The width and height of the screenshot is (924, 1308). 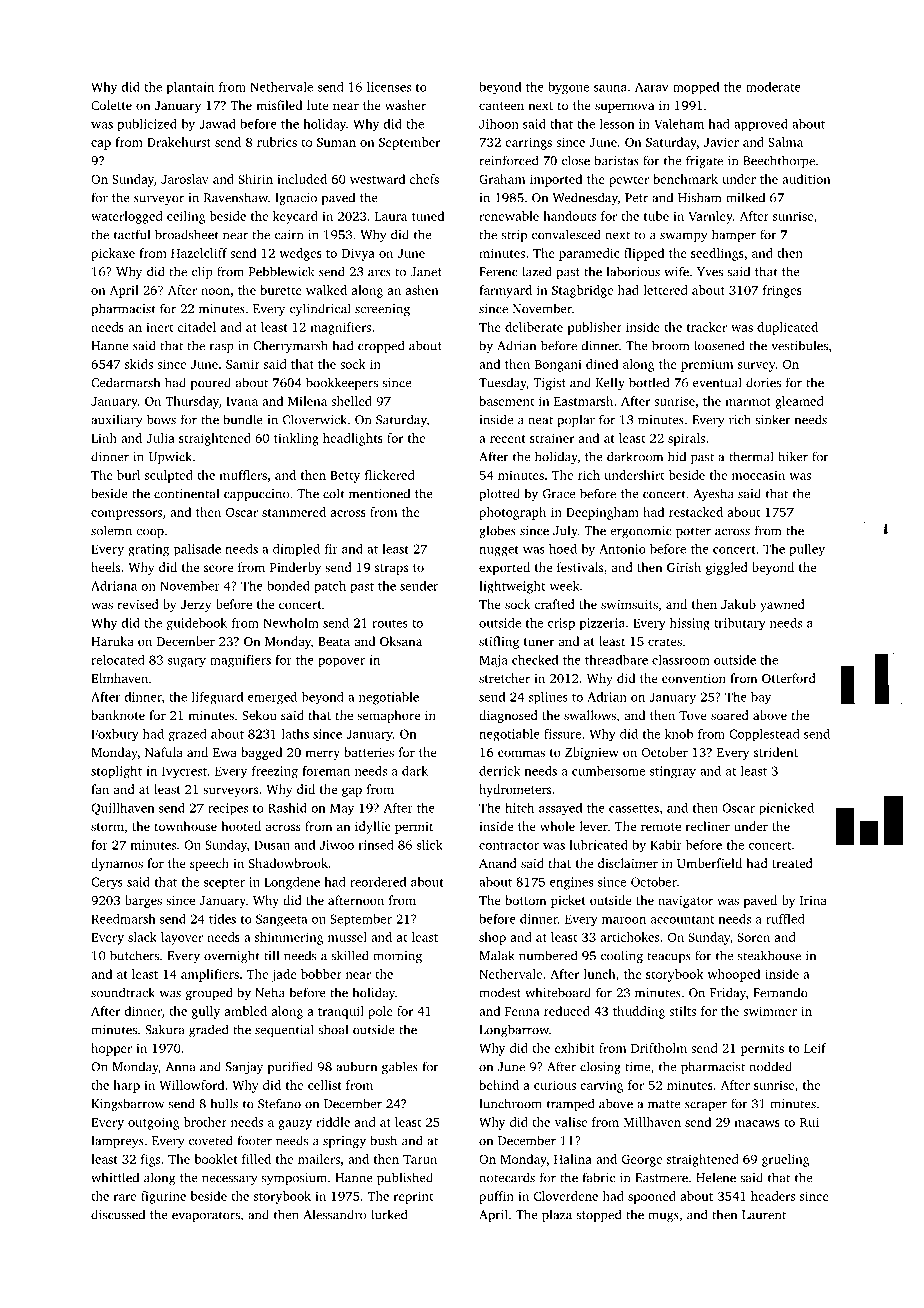 I want to click on fringes, so click(x=782, y=291).
